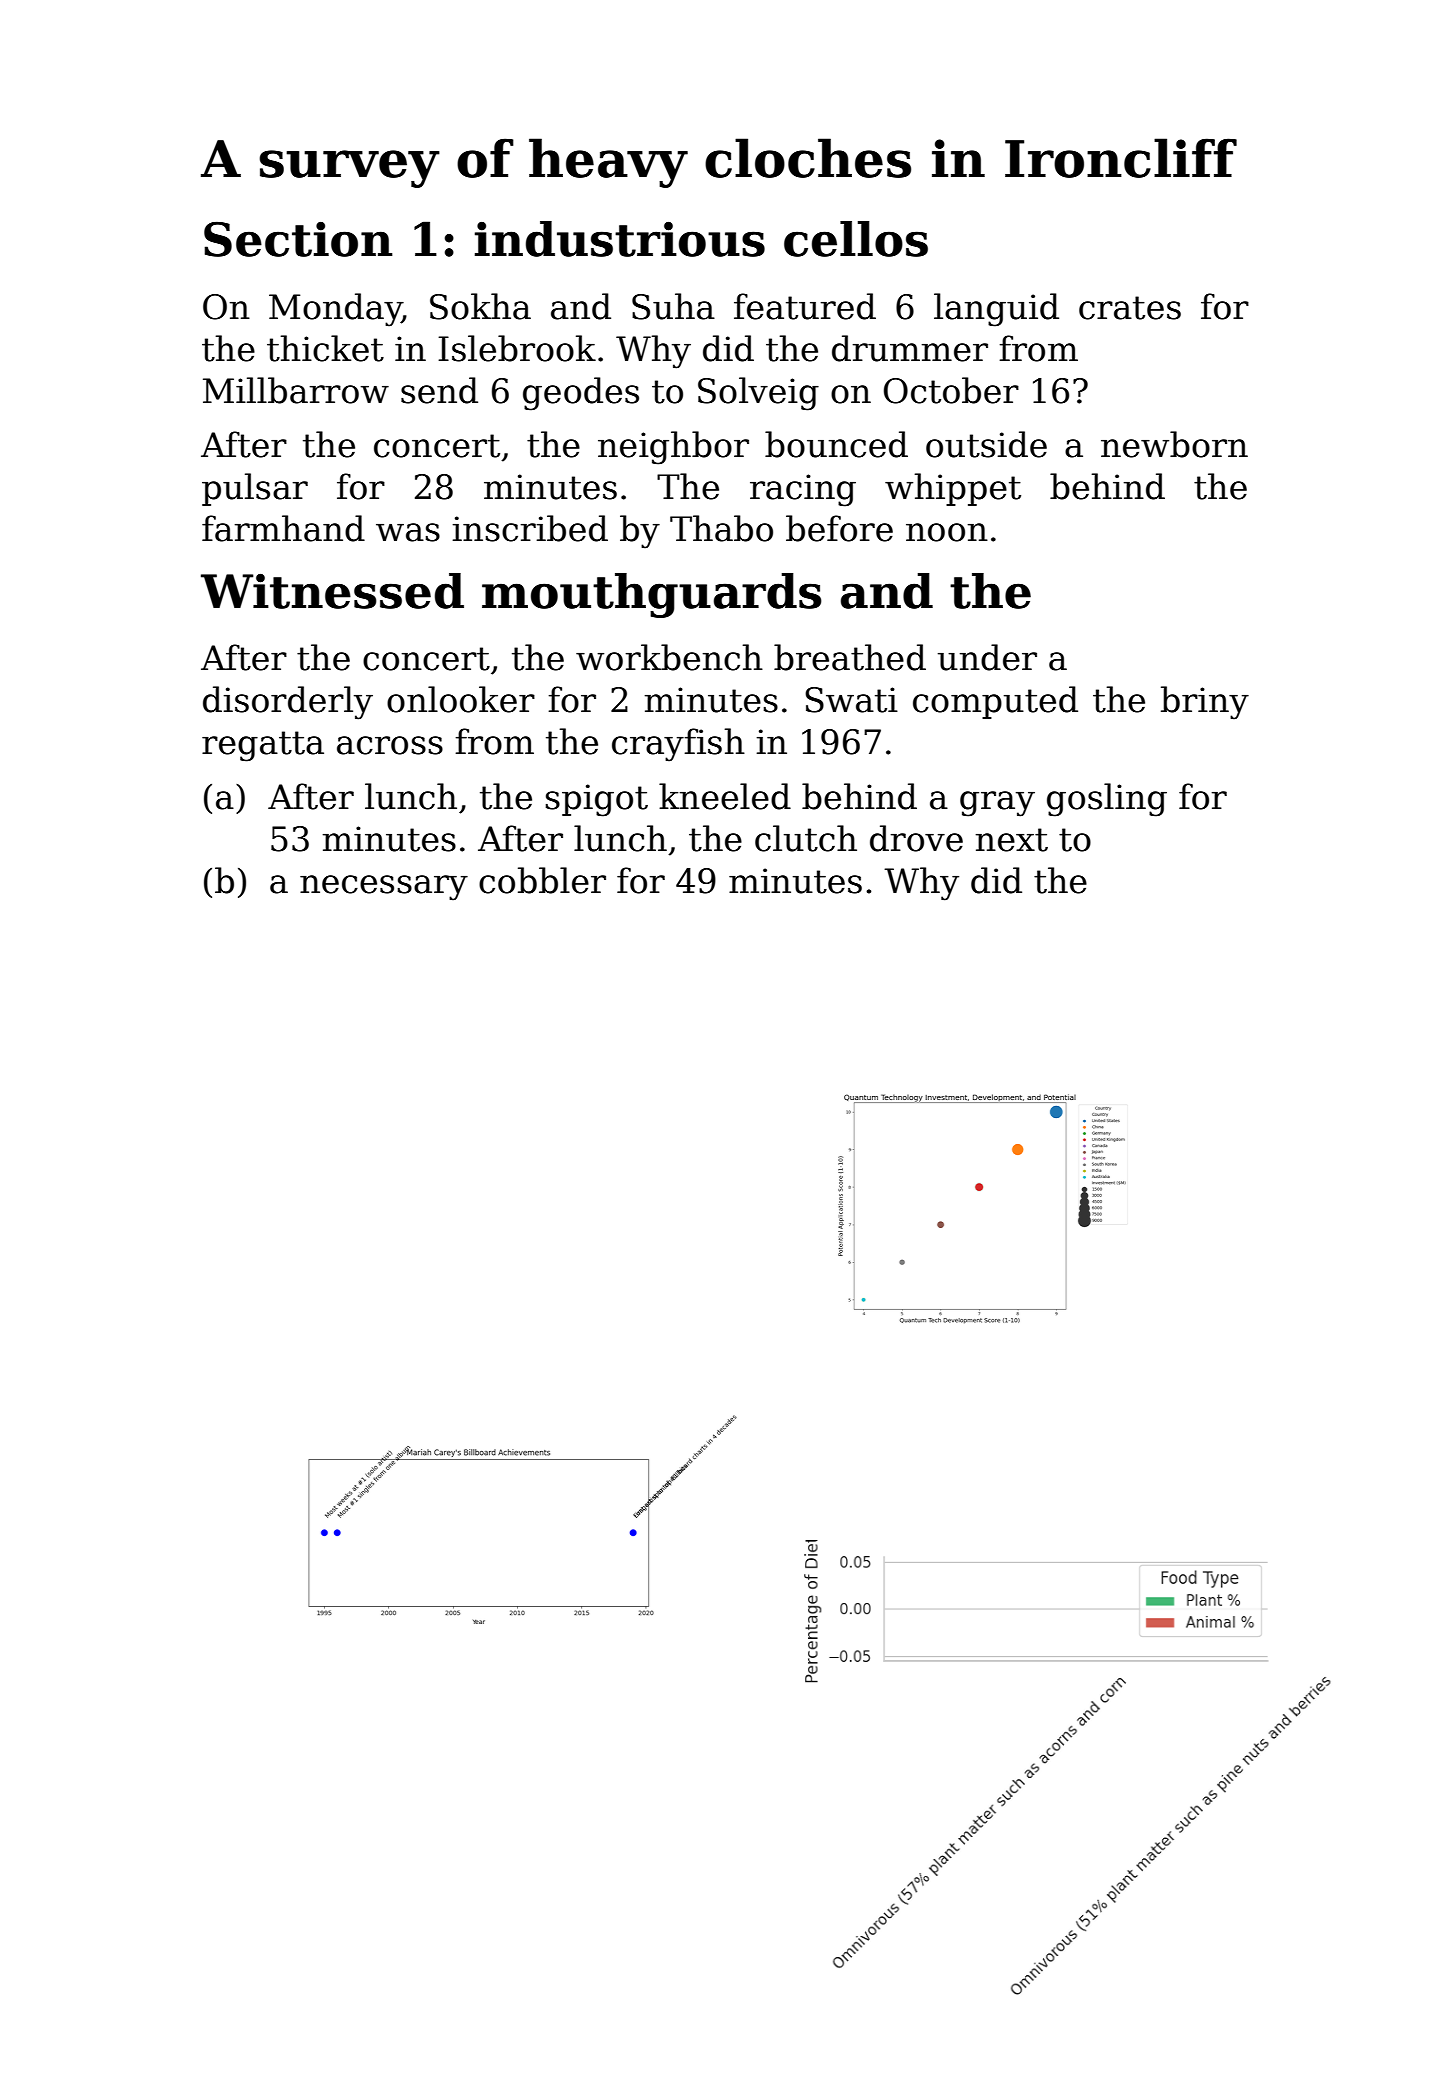 The image size is (1450, 2100). What do you see at coordinates (721, 528) in the screenshot?
I see `Thabo` at bounding box center [721, 528].
